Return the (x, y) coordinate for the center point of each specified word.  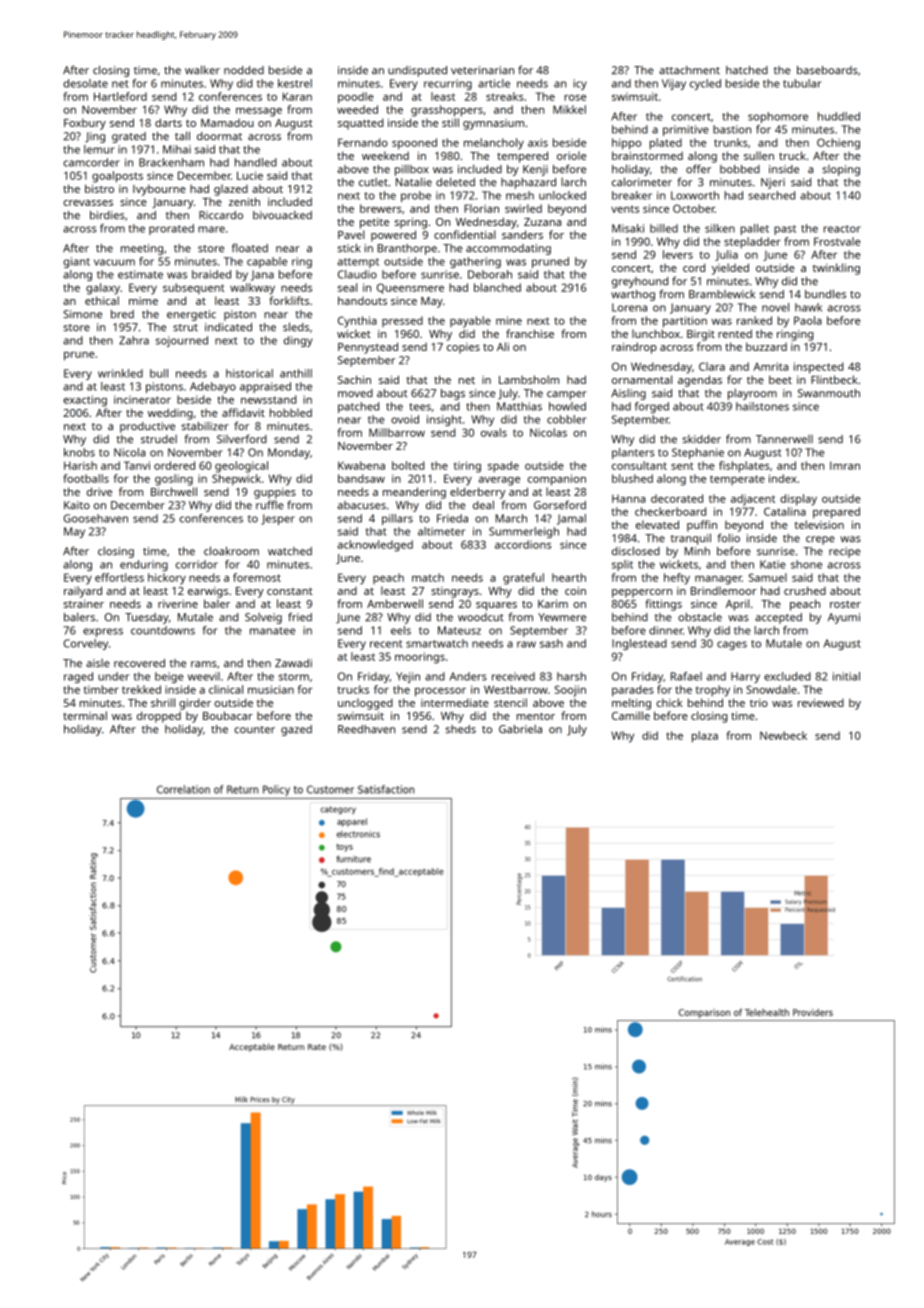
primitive (686, 130)
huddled (839, 116)
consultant (639, 465)
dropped (159, 717)
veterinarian (482, 70)
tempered (522, 157)
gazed (296, 730)
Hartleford (120, 96)
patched (358, 407)
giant (76, 262)
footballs (86, 478)
